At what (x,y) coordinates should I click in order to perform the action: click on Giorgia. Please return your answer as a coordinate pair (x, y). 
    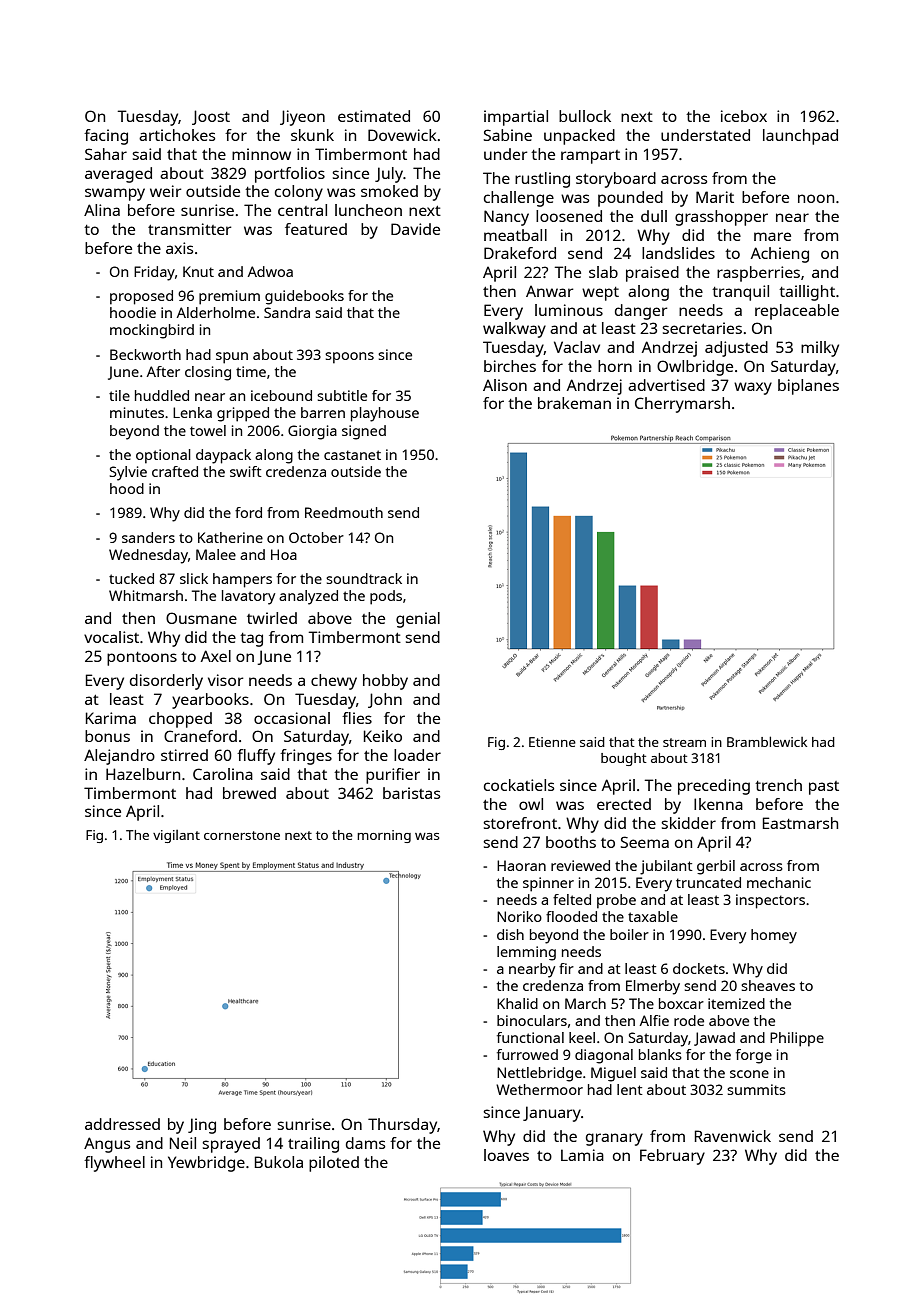
    Looking at the image, I should click on (312, 432).
